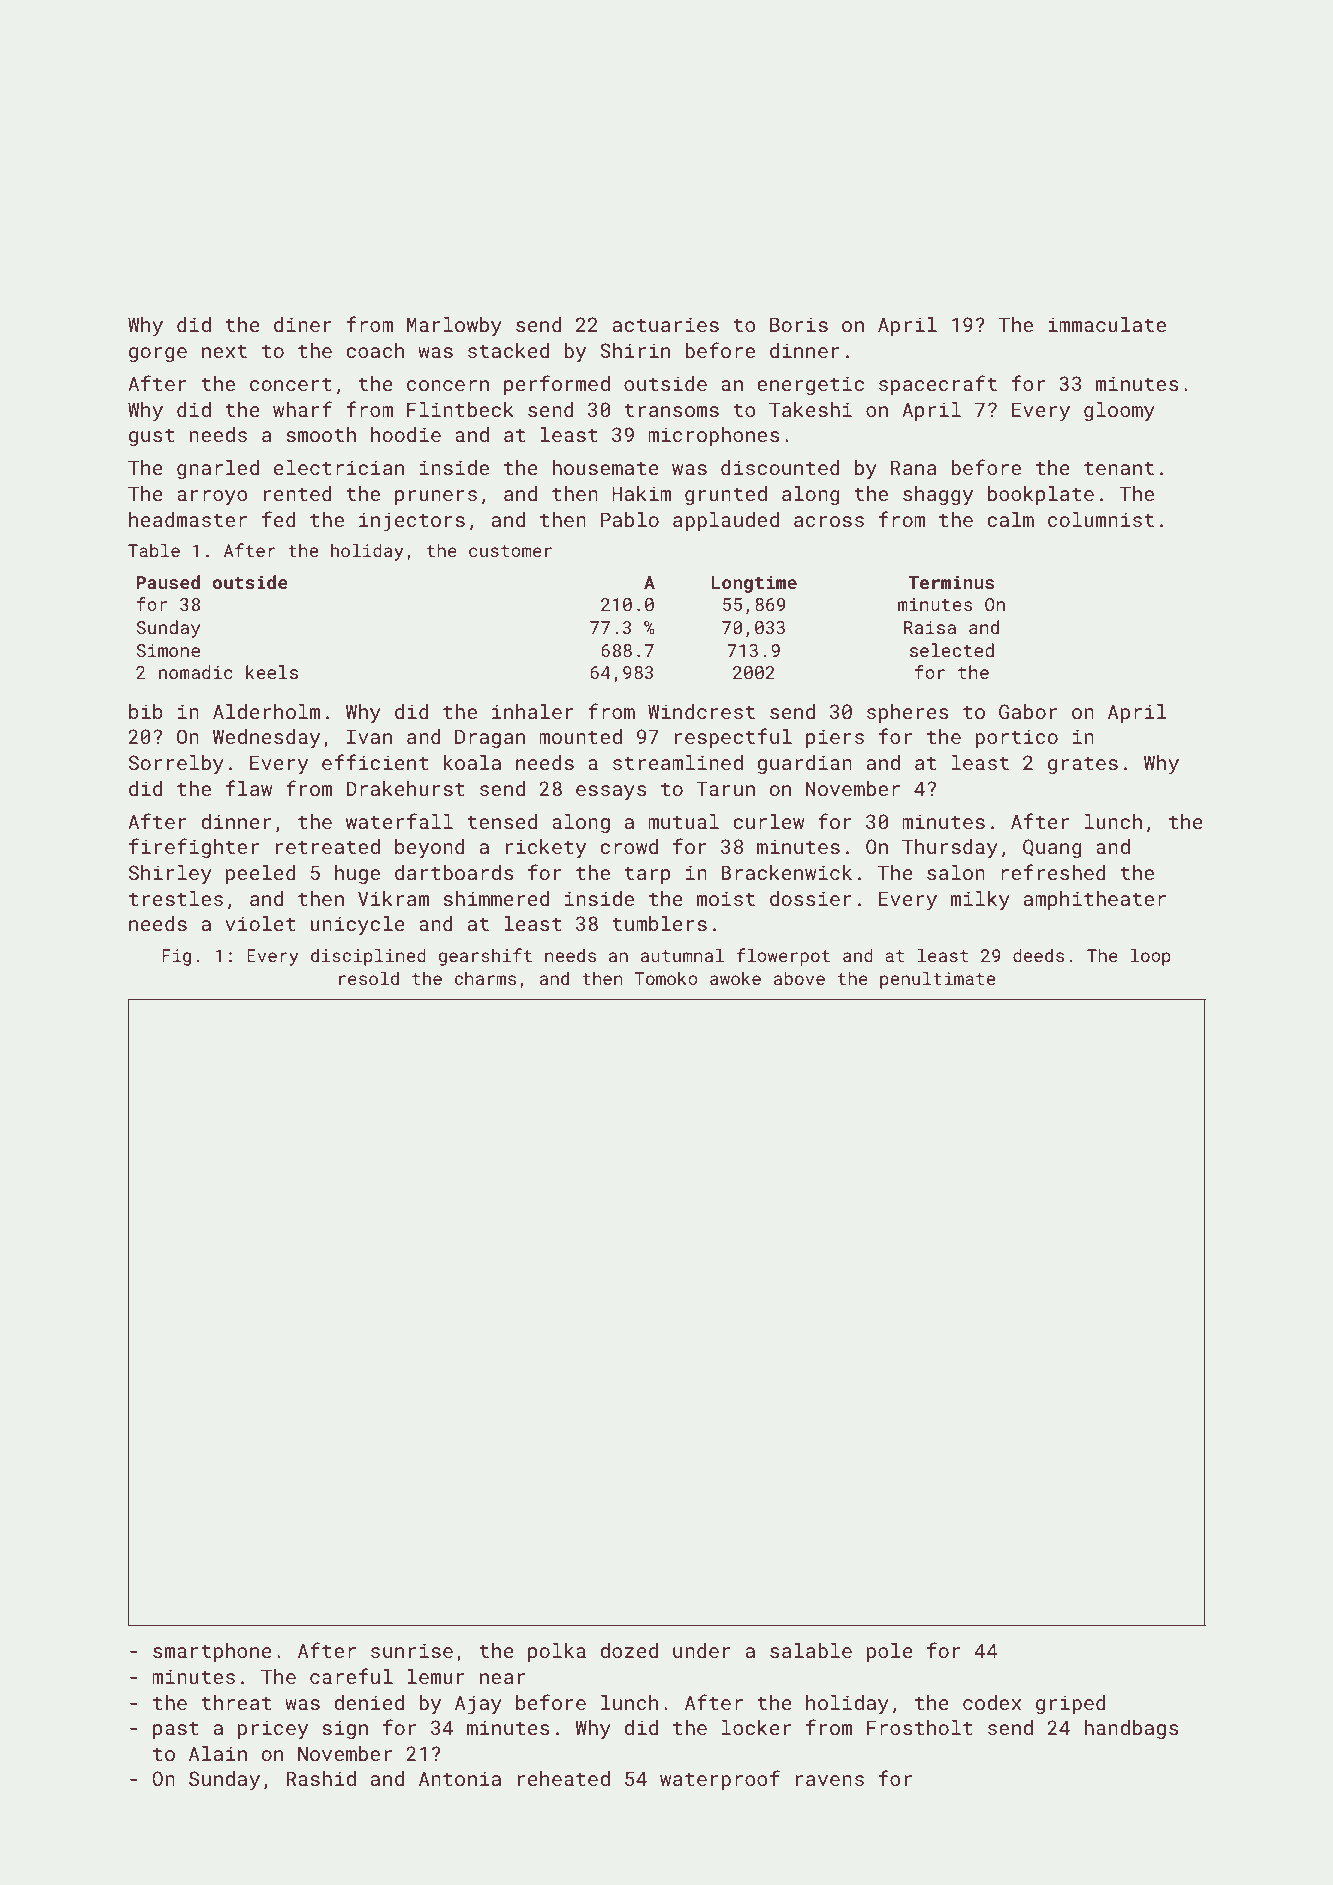 This document has height=1885, width=1333. I want to click on handbags, so click(1131, 1729).
